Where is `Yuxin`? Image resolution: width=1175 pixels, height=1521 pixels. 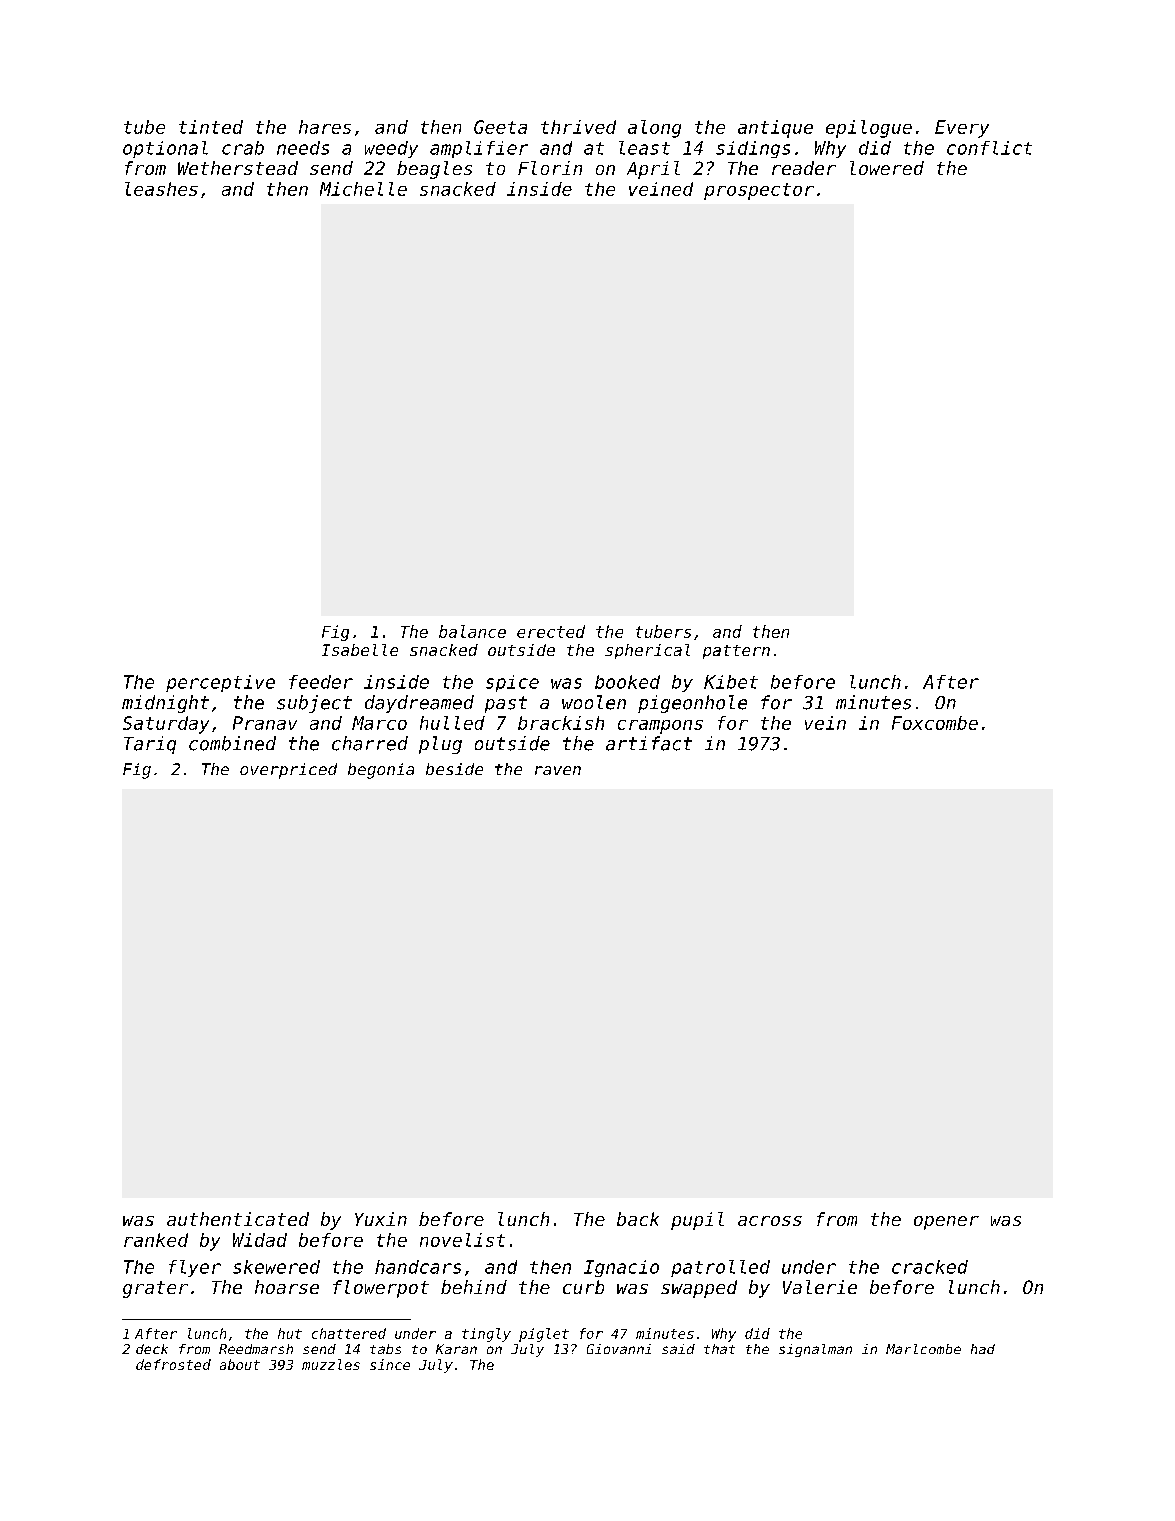 Yuxin is located at coordinates (381, 1219).
